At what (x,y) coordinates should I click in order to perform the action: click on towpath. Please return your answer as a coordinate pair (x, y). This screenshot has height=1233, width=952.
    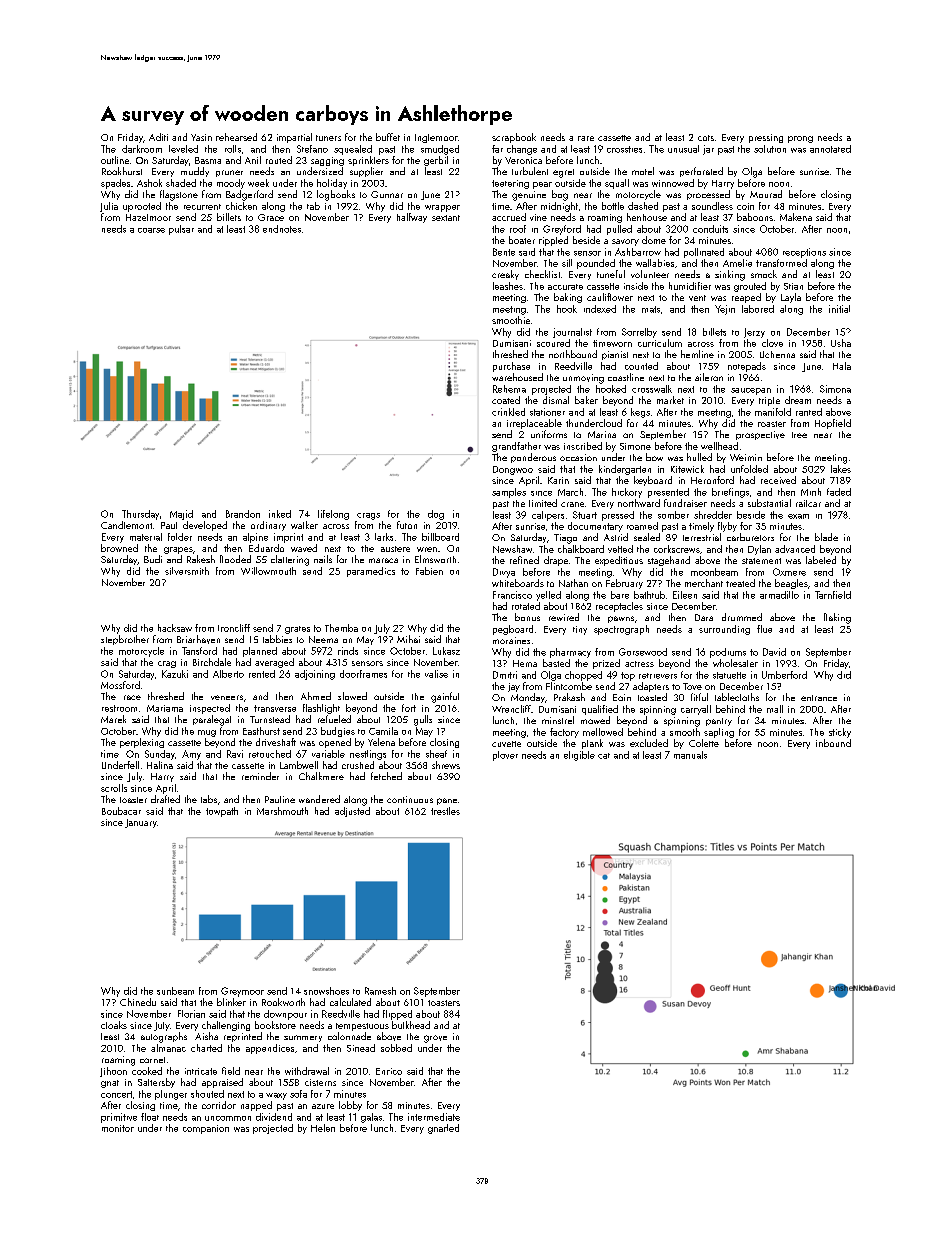
    Looking at the image, I should click on (222, 812).
